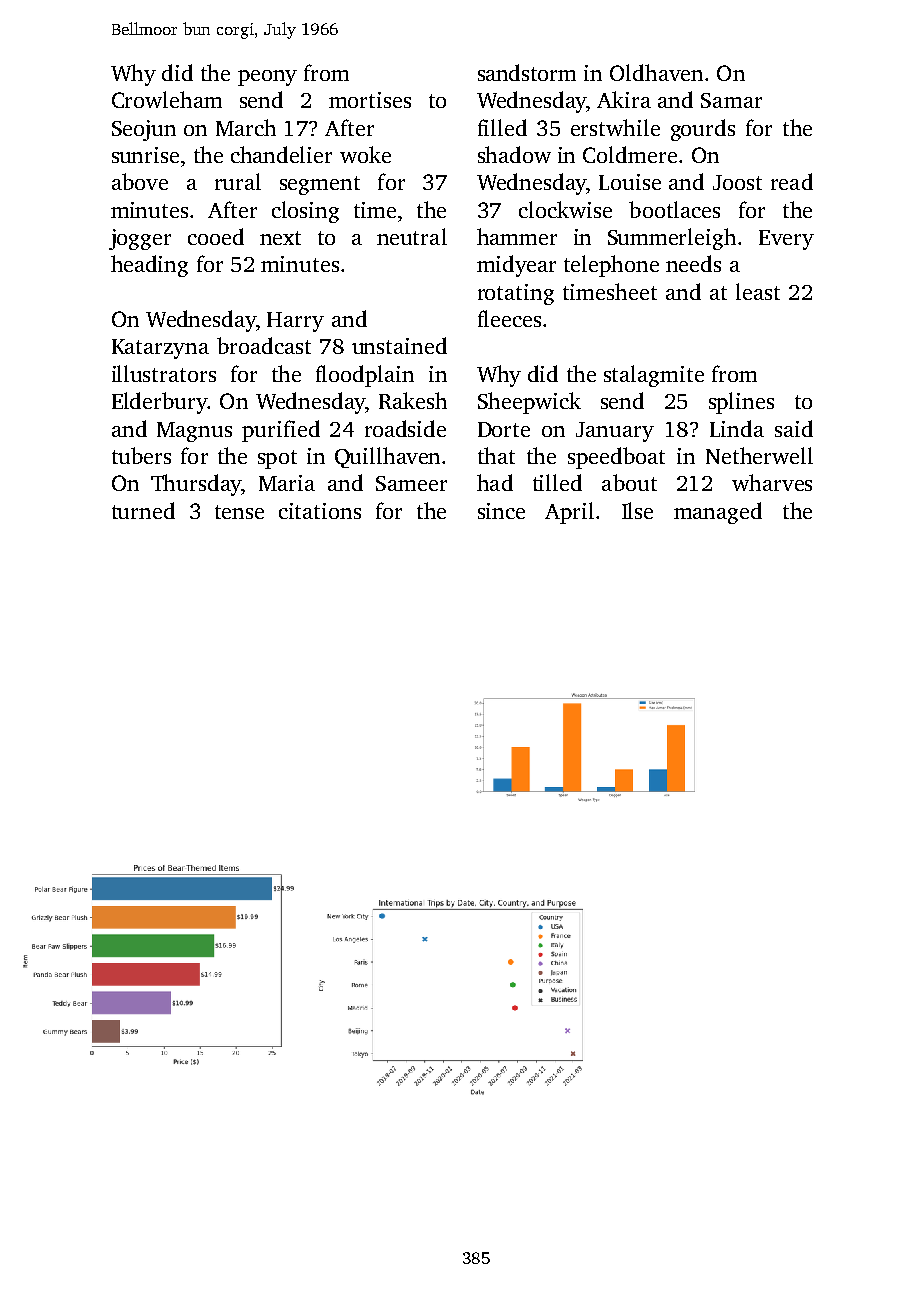 This screenshot has height=1314, width=924. Describe the element at coordinates (693, 263) in the screenshot. I see `needs` at that location.
